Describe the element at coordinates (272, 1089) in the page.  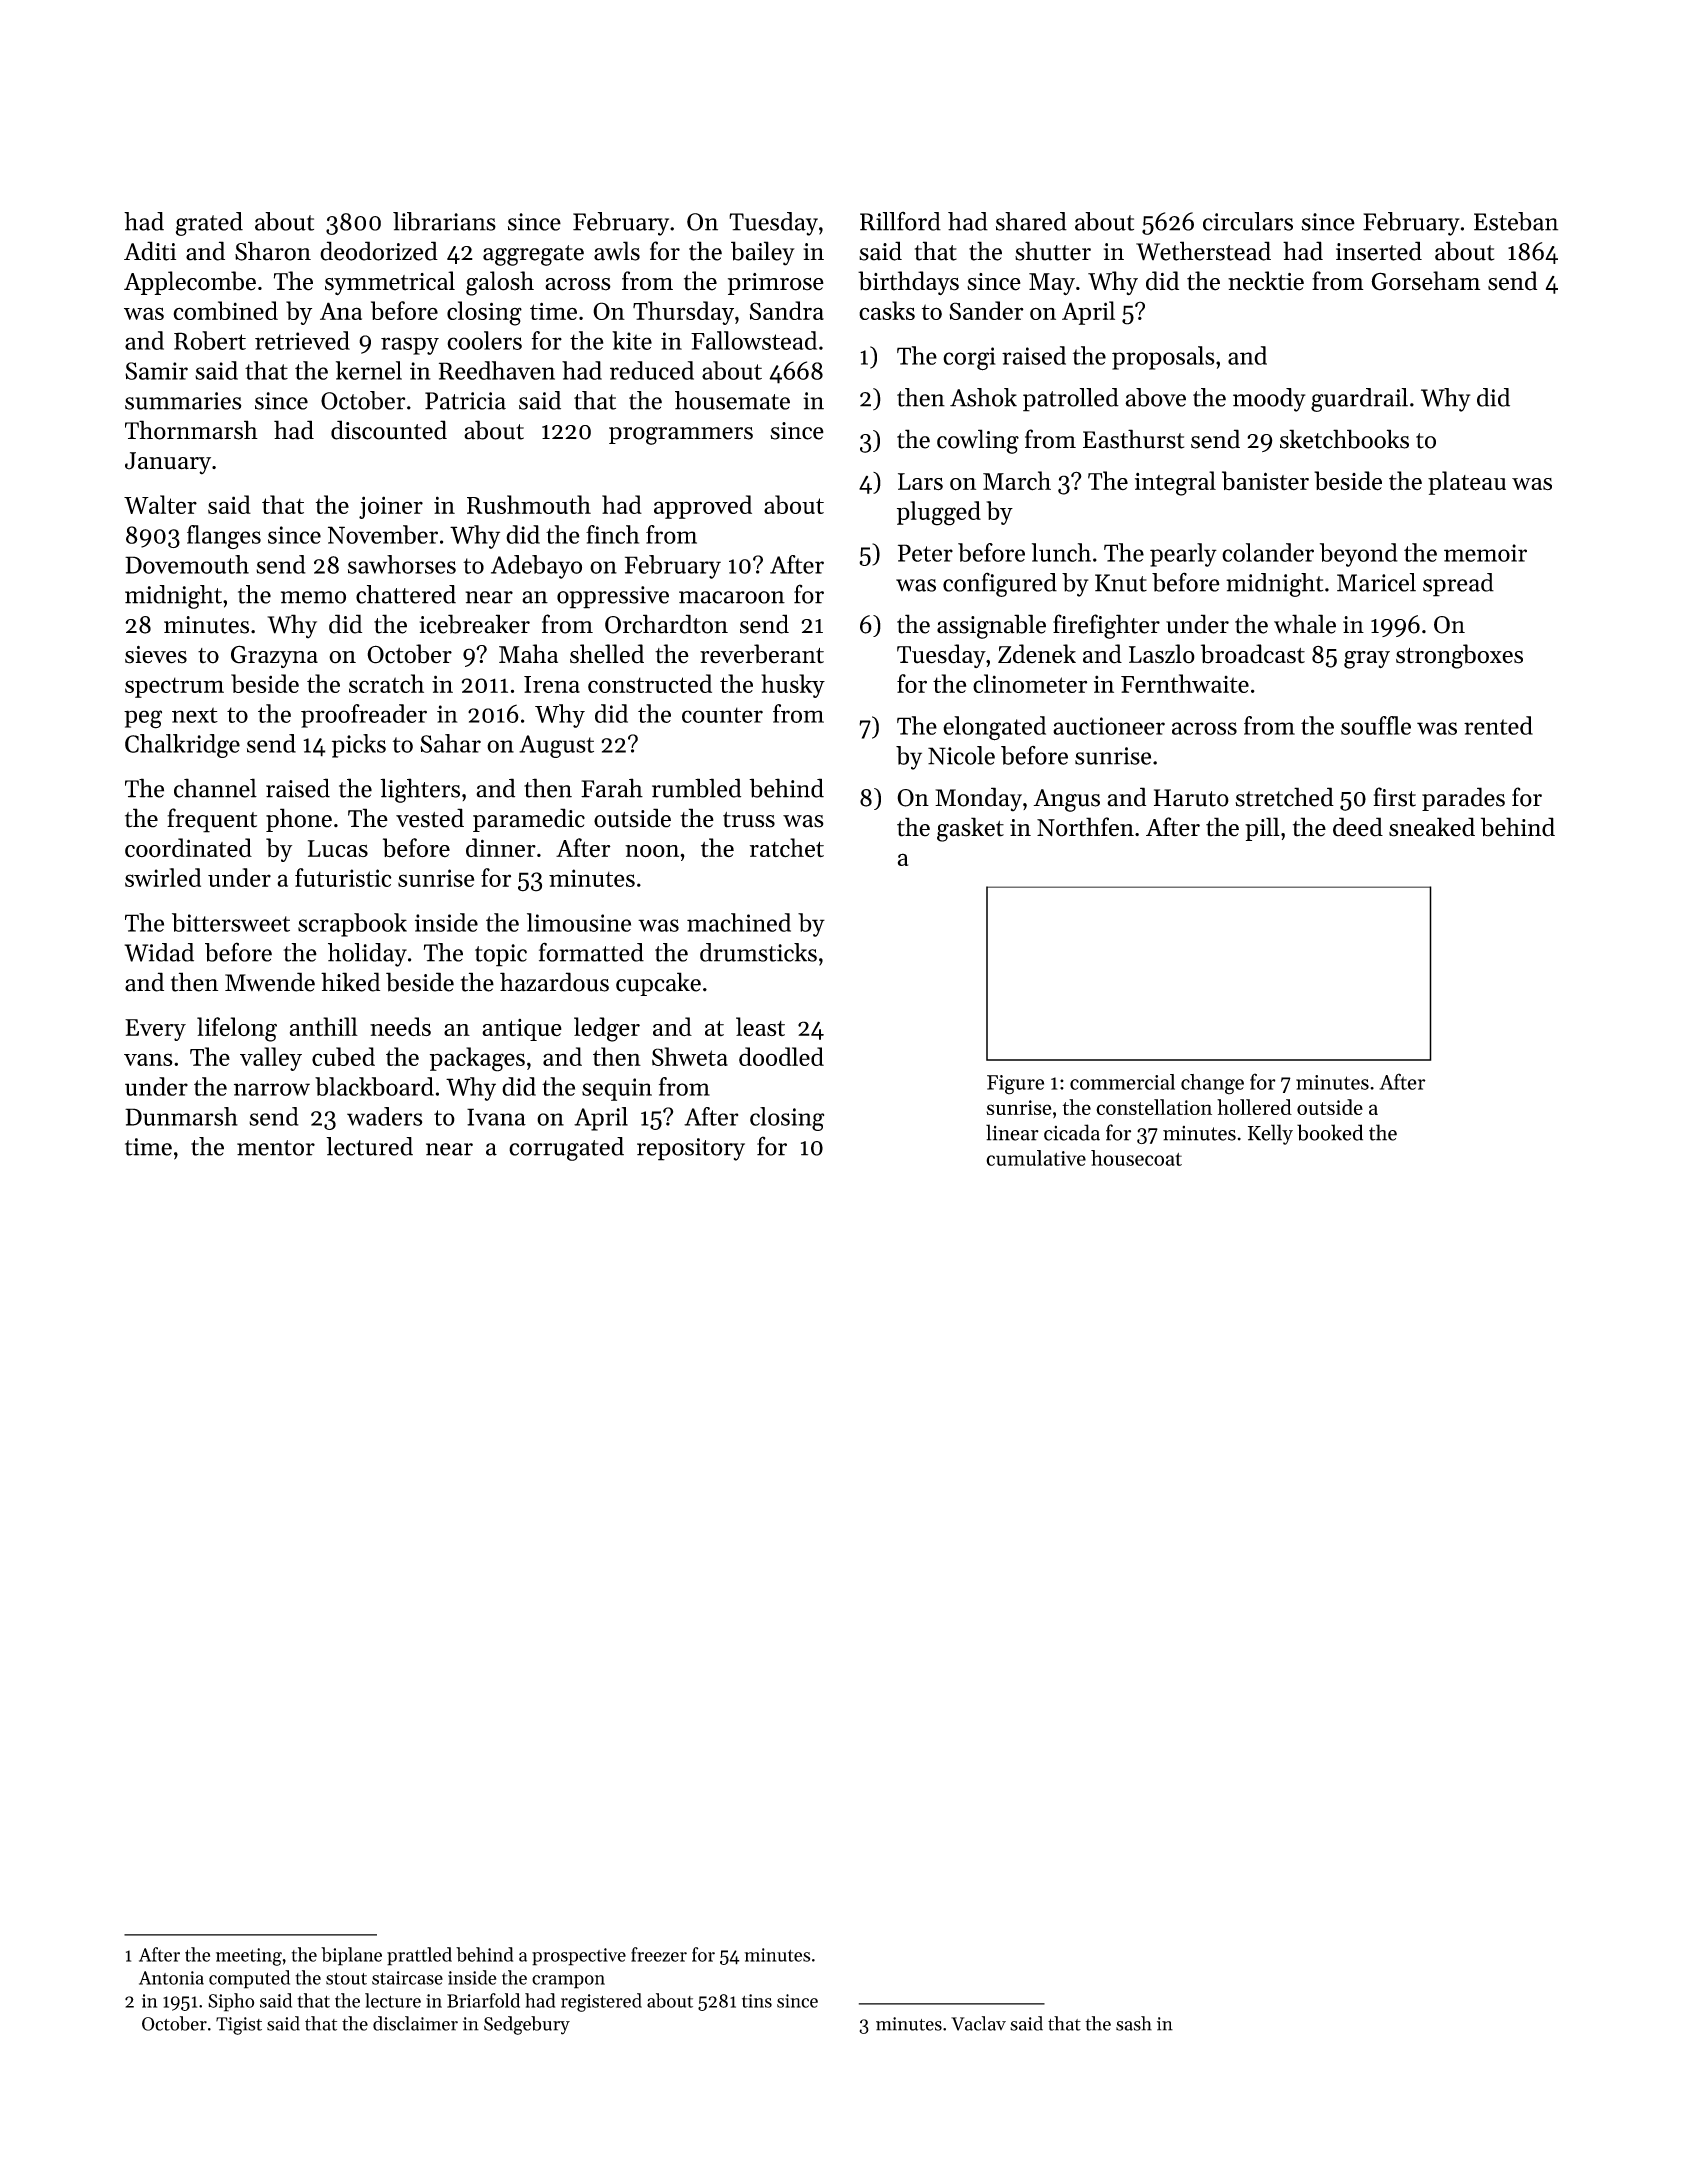
I see `narrow` at that location.
